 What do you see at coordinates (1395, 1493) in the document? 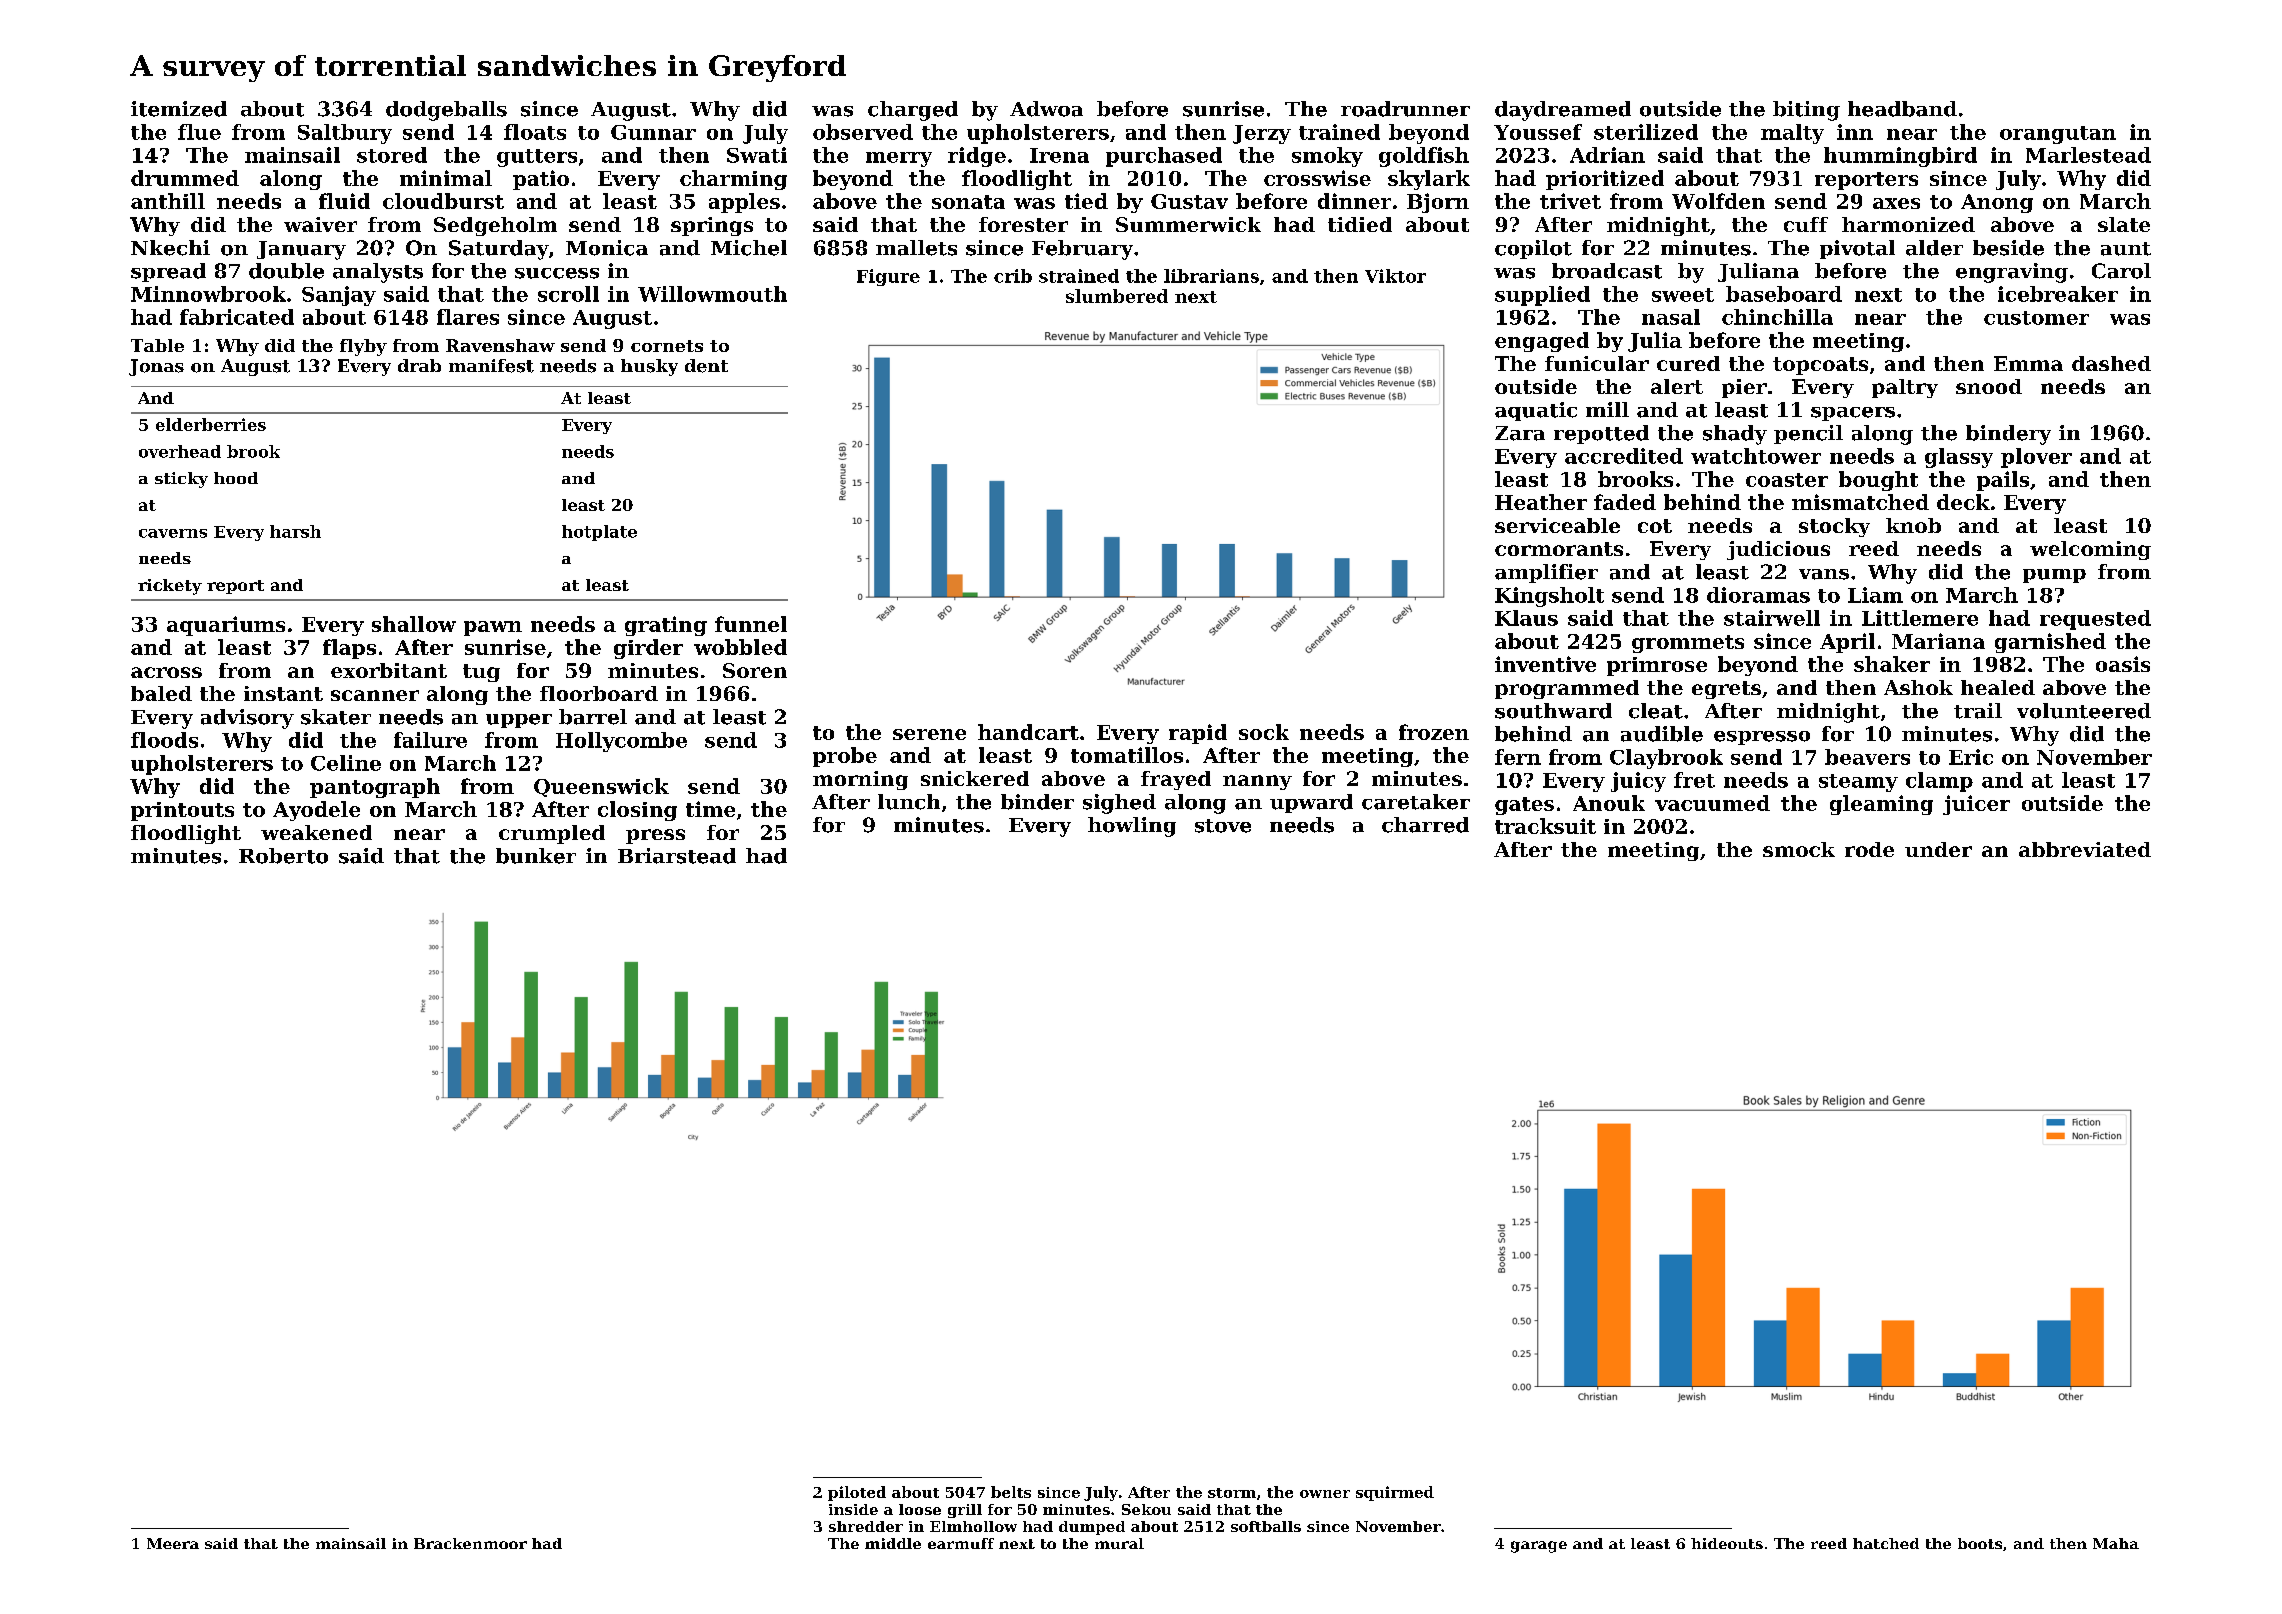
I see `squirmed` at bounding box center [1395, 1493].
